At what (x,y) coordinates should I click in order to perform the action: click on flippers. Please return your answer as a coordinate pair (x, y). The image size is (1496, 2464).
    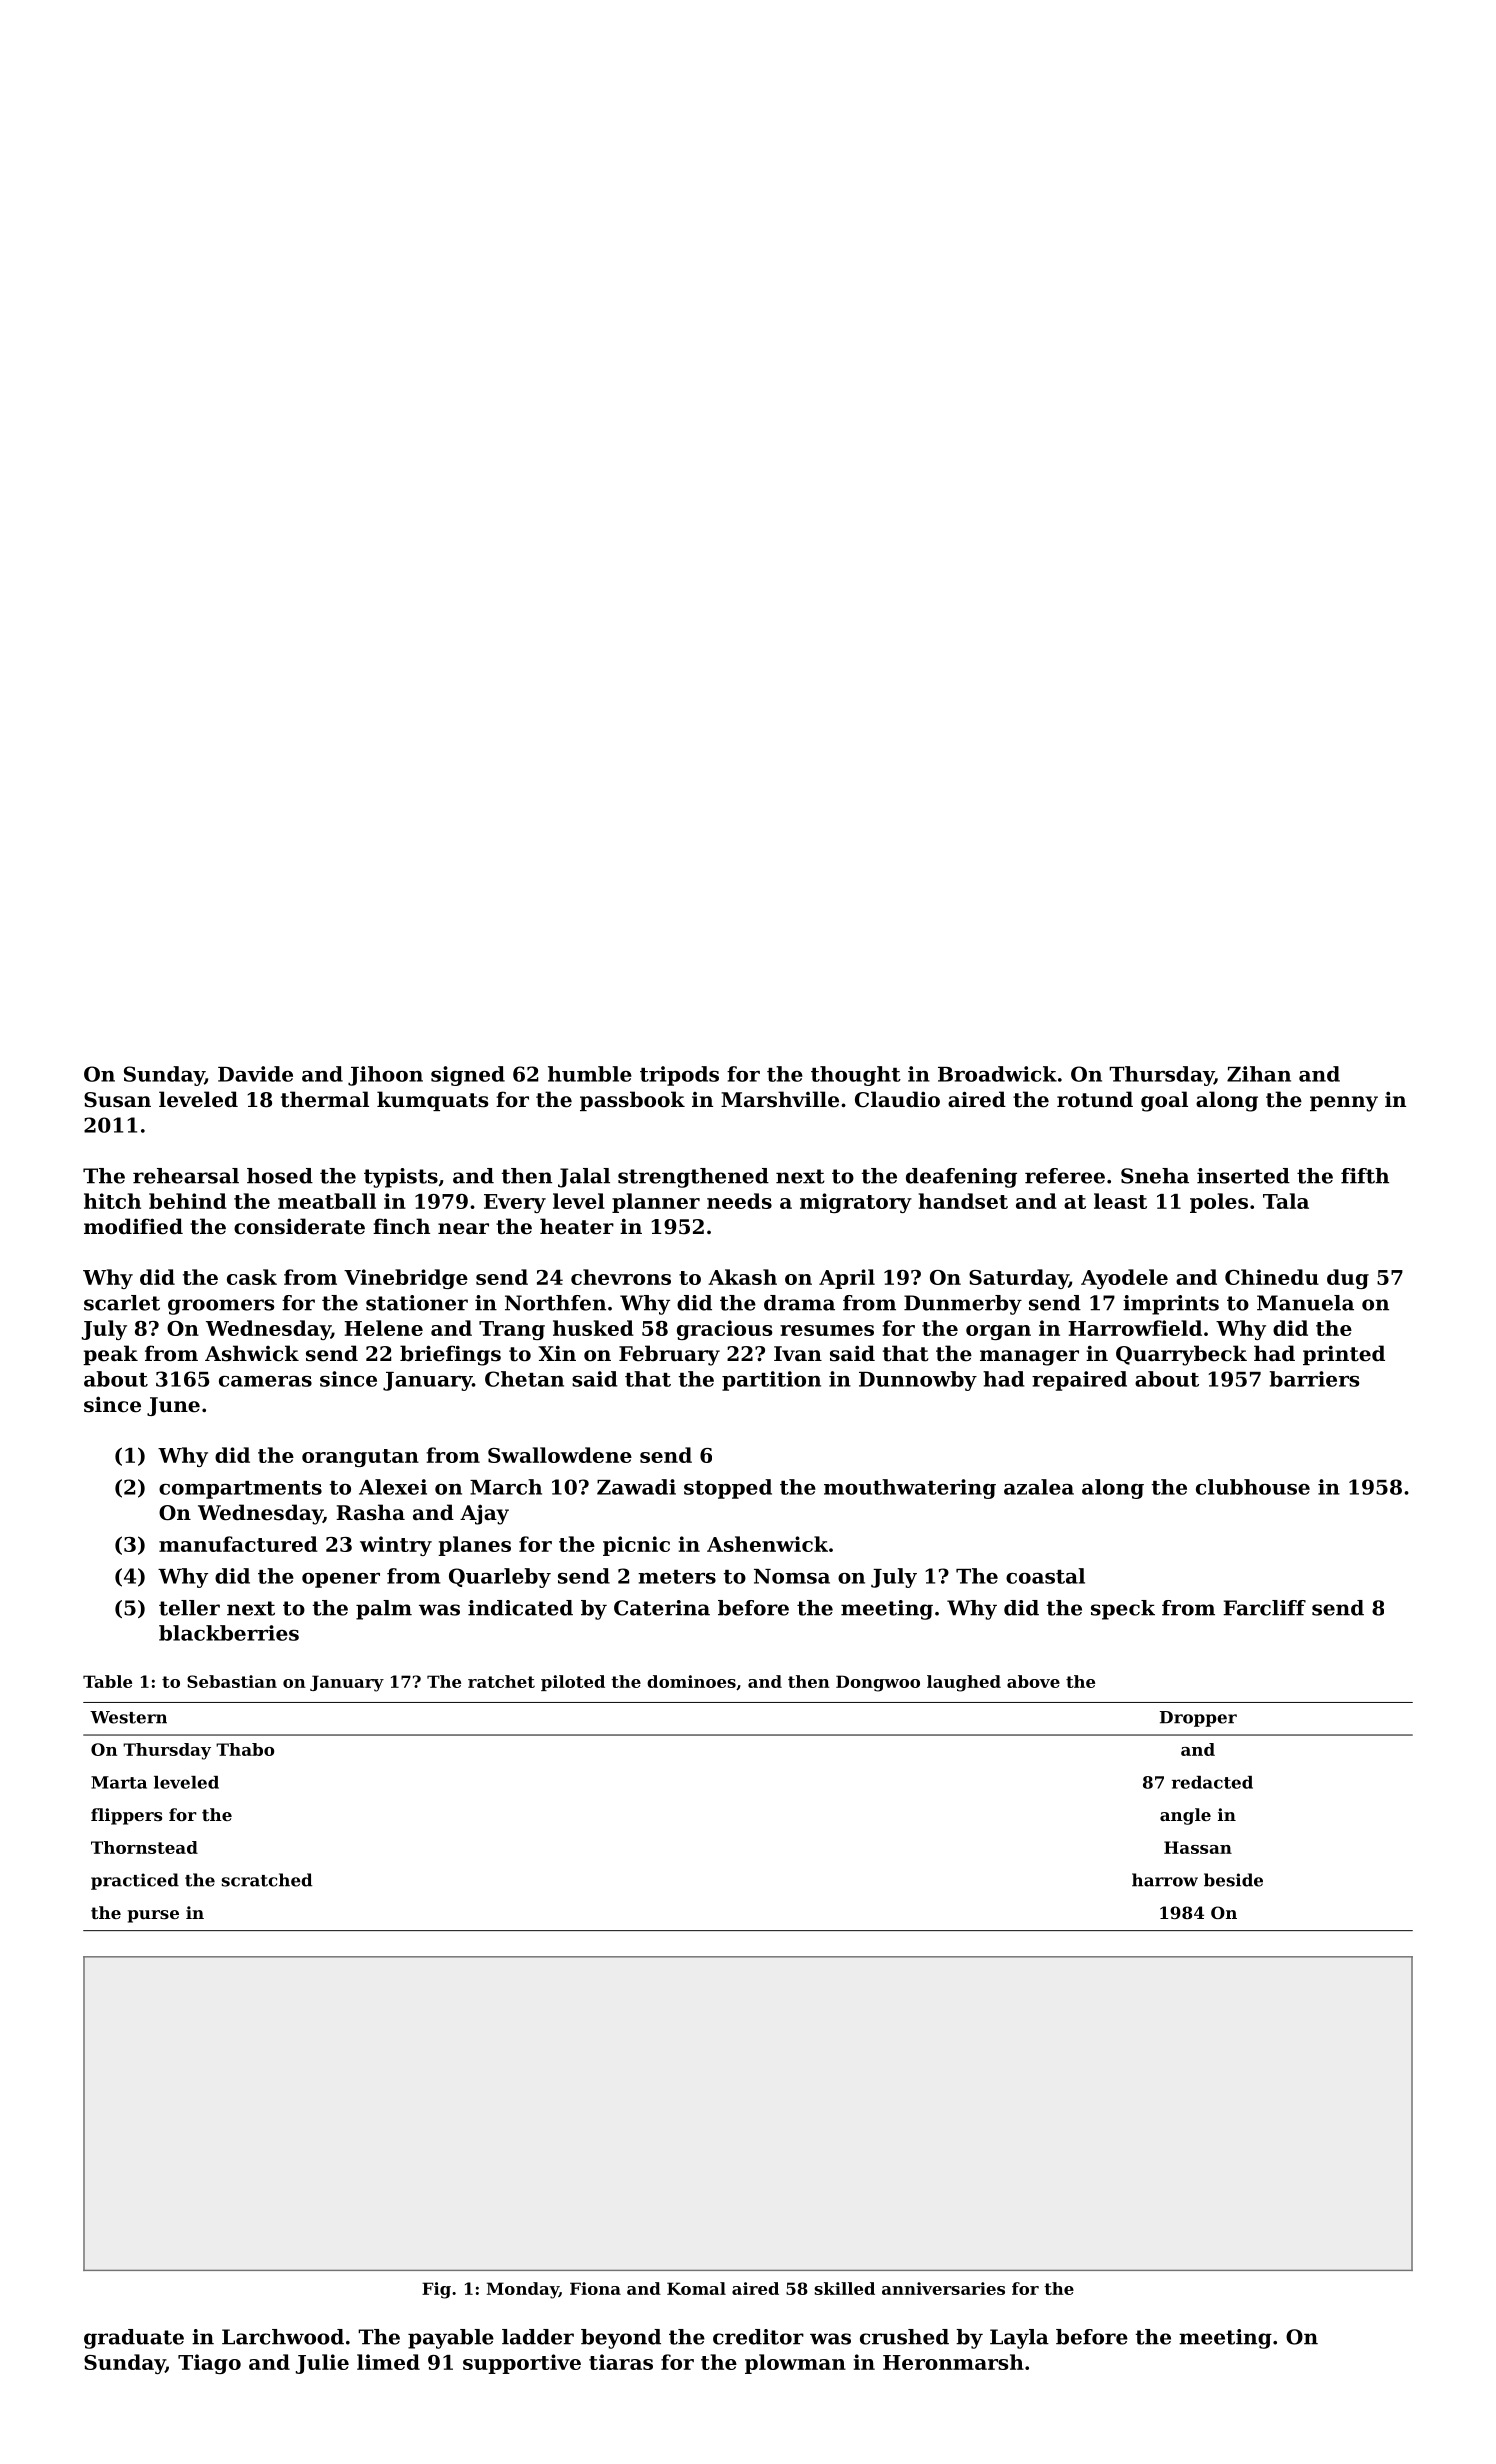
    Looking at the image, I should click on (126, 1816).
